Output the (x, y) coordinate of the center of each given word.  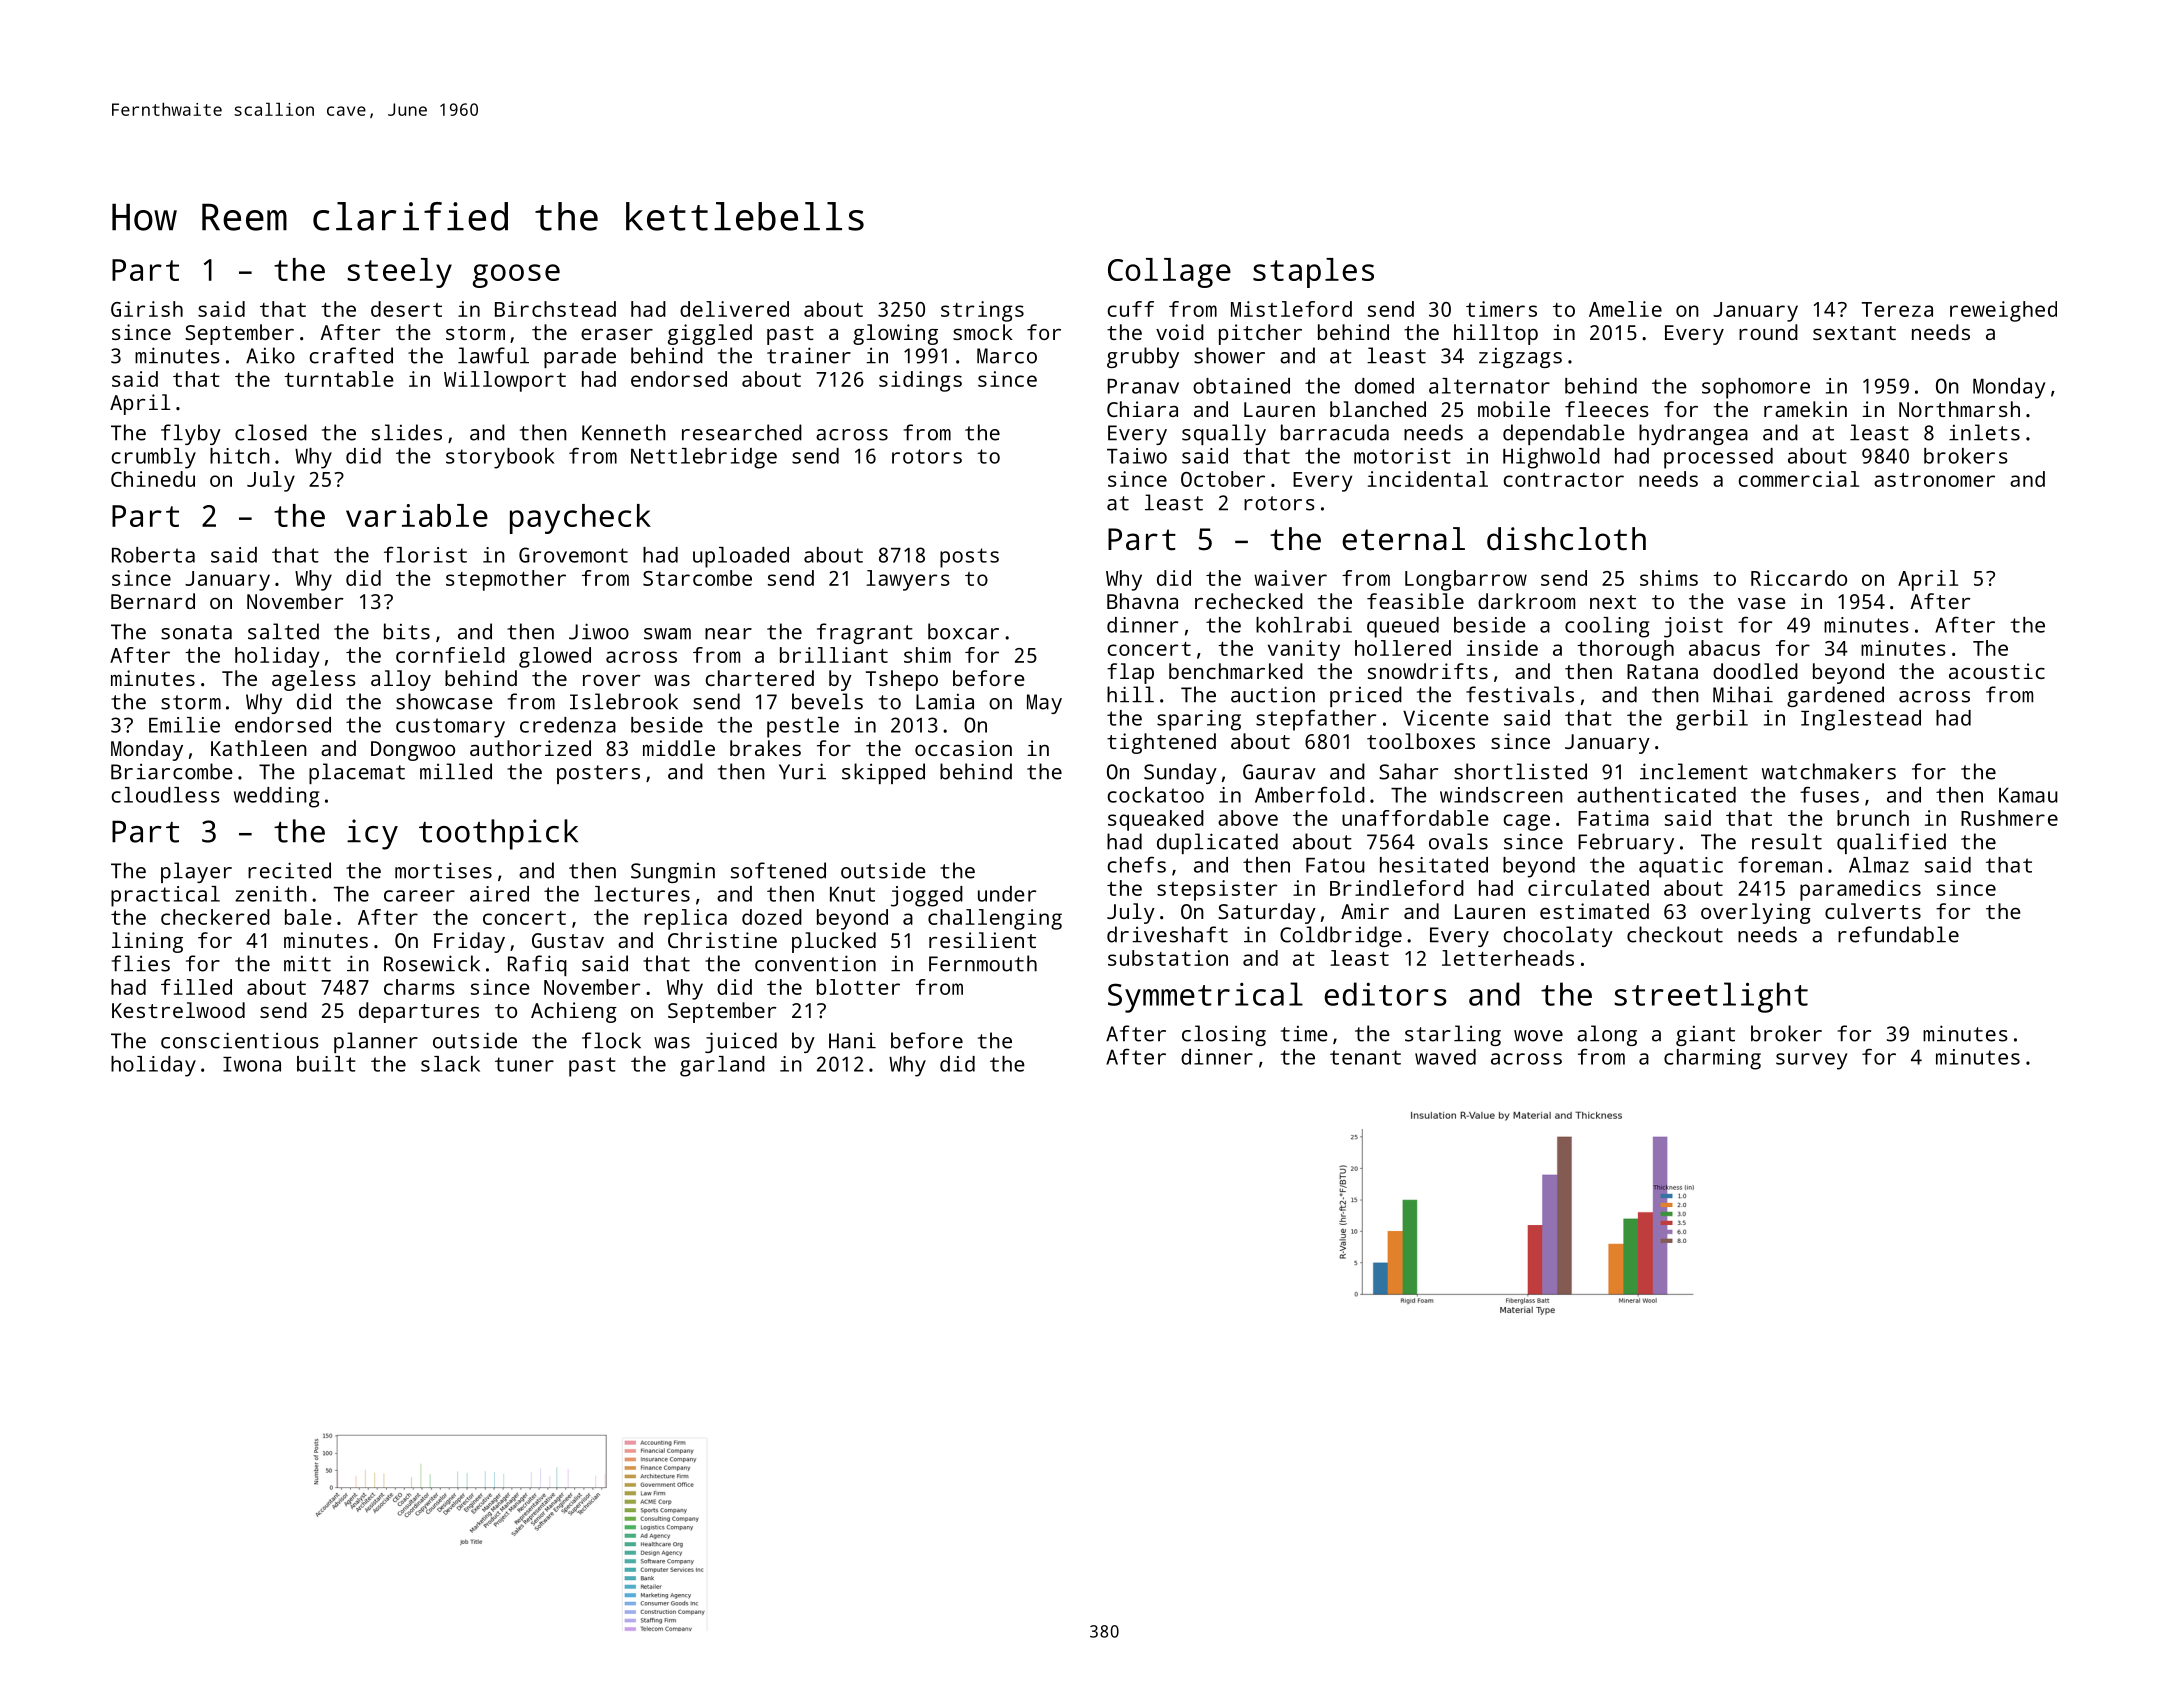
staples (1313, 273)
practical (165, 896)
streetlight (1711, 997)
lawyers (908, 580)
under (1007, 894)
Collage (1169, 273)
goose (516, 276)
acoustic (1997, 671)
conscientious (240, 1040)
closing (1224, 1035)
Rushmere (2009, 818)
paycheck (580, 519)
